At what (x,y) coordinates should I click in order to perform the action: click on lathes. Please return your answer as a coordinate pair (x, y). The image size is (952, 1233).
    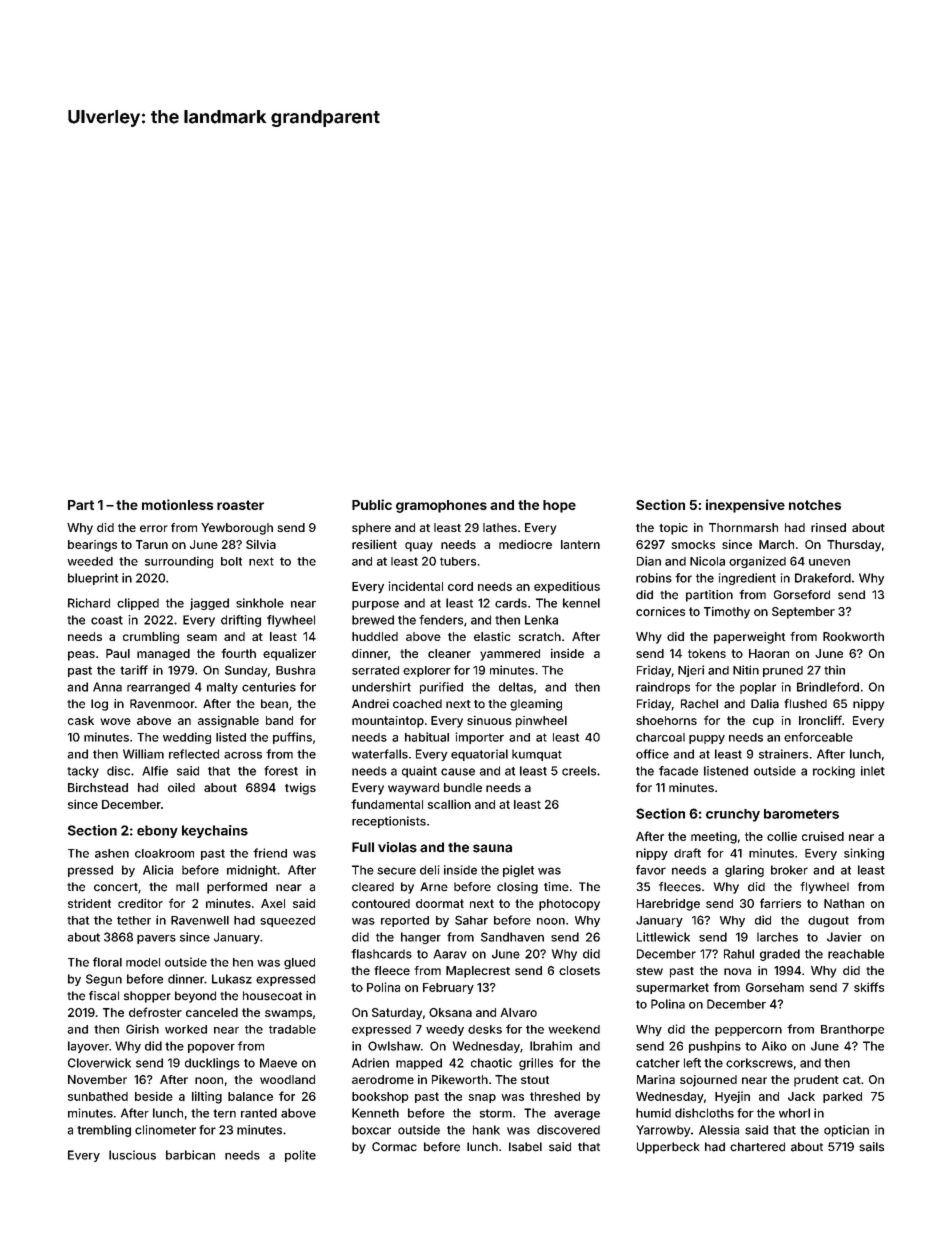
    Looking at the image, I should click on (500, 527).
